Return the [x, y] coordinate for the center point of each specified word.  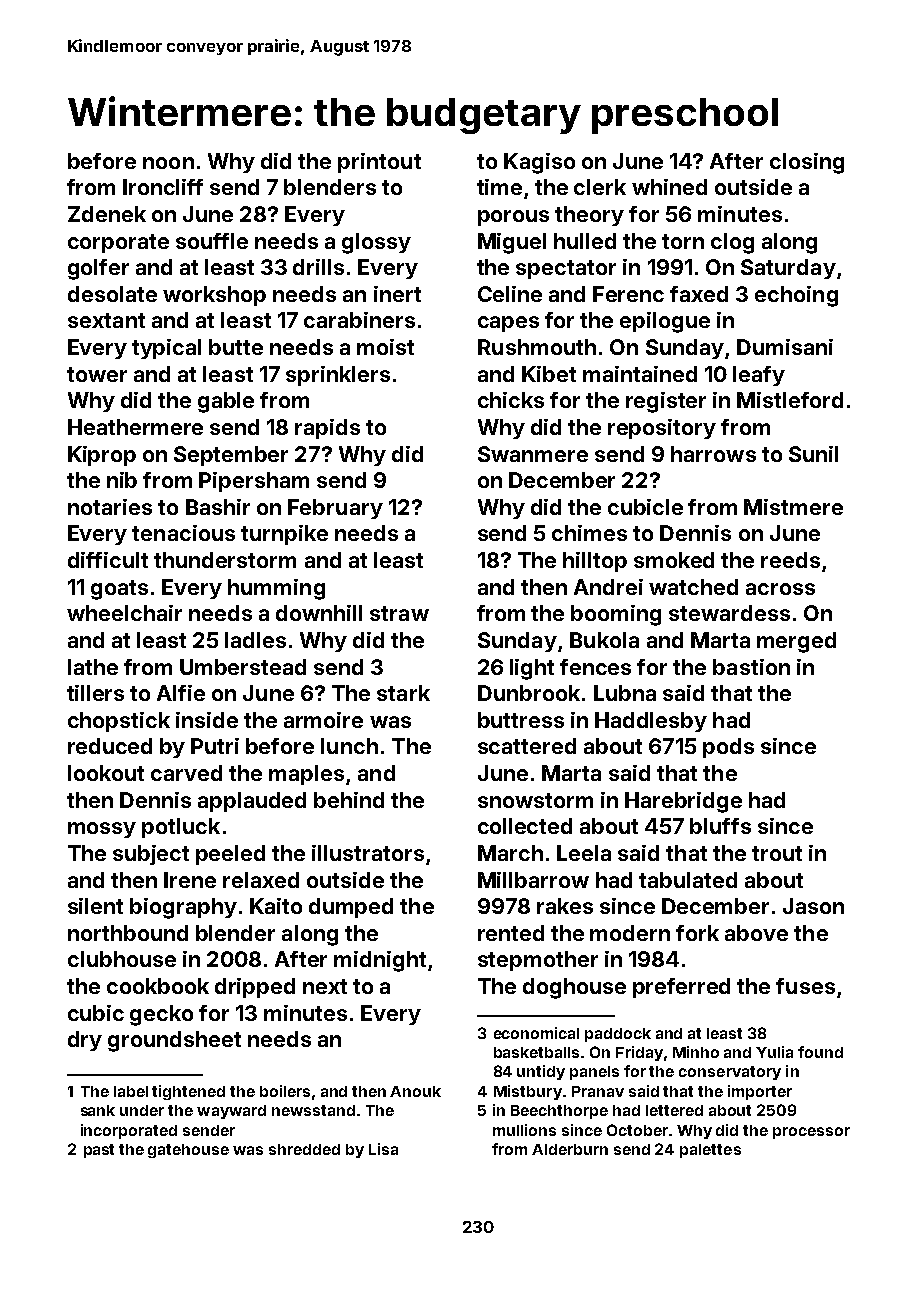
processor [811, 1133]
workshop [214, 296]
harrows [713, 454]
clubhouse [122, 959]
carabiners [359, 320]
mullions [524, 1130]
